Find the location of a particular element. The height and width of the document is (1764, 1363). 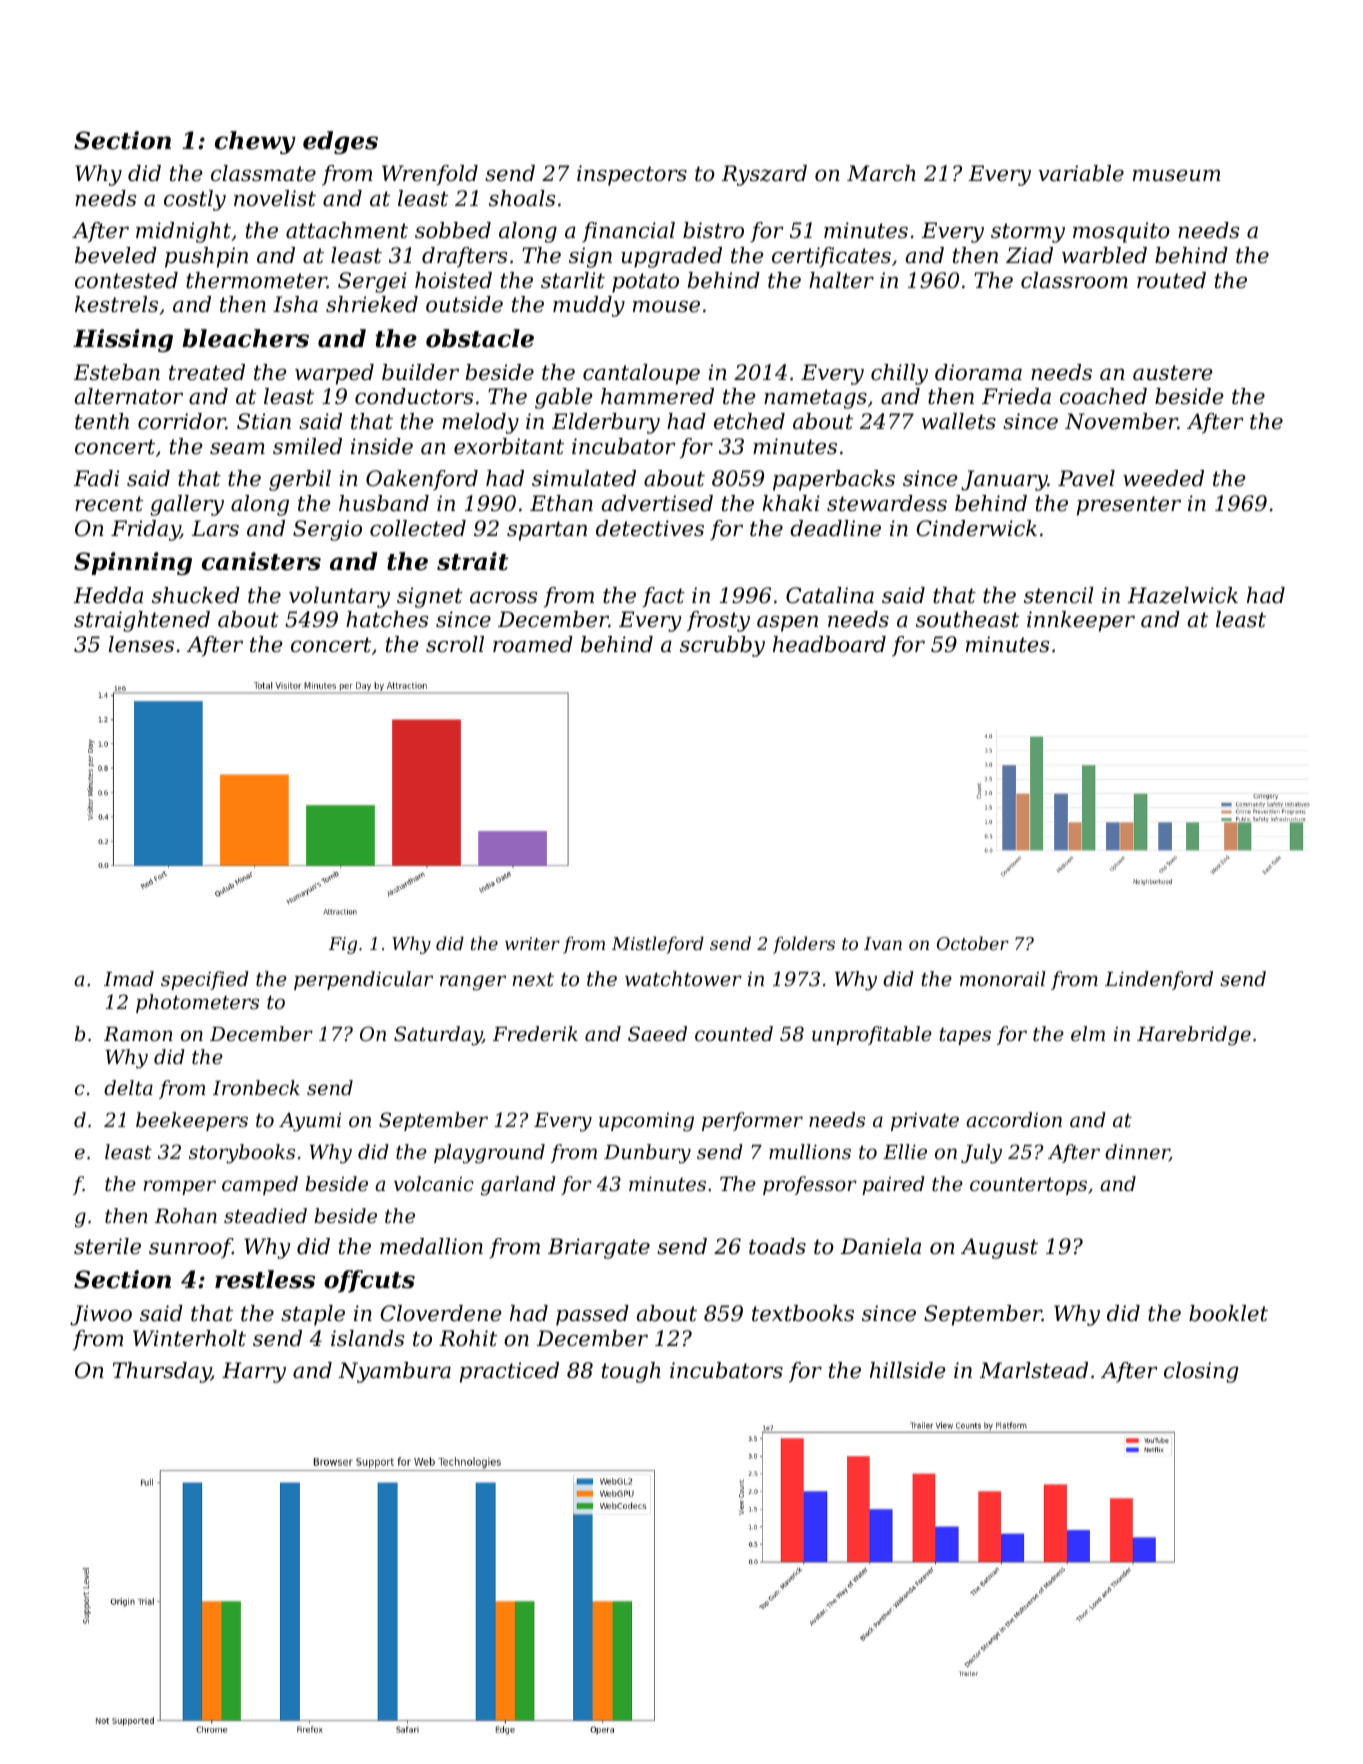

Spinning is located at coordinates (133, 563).
